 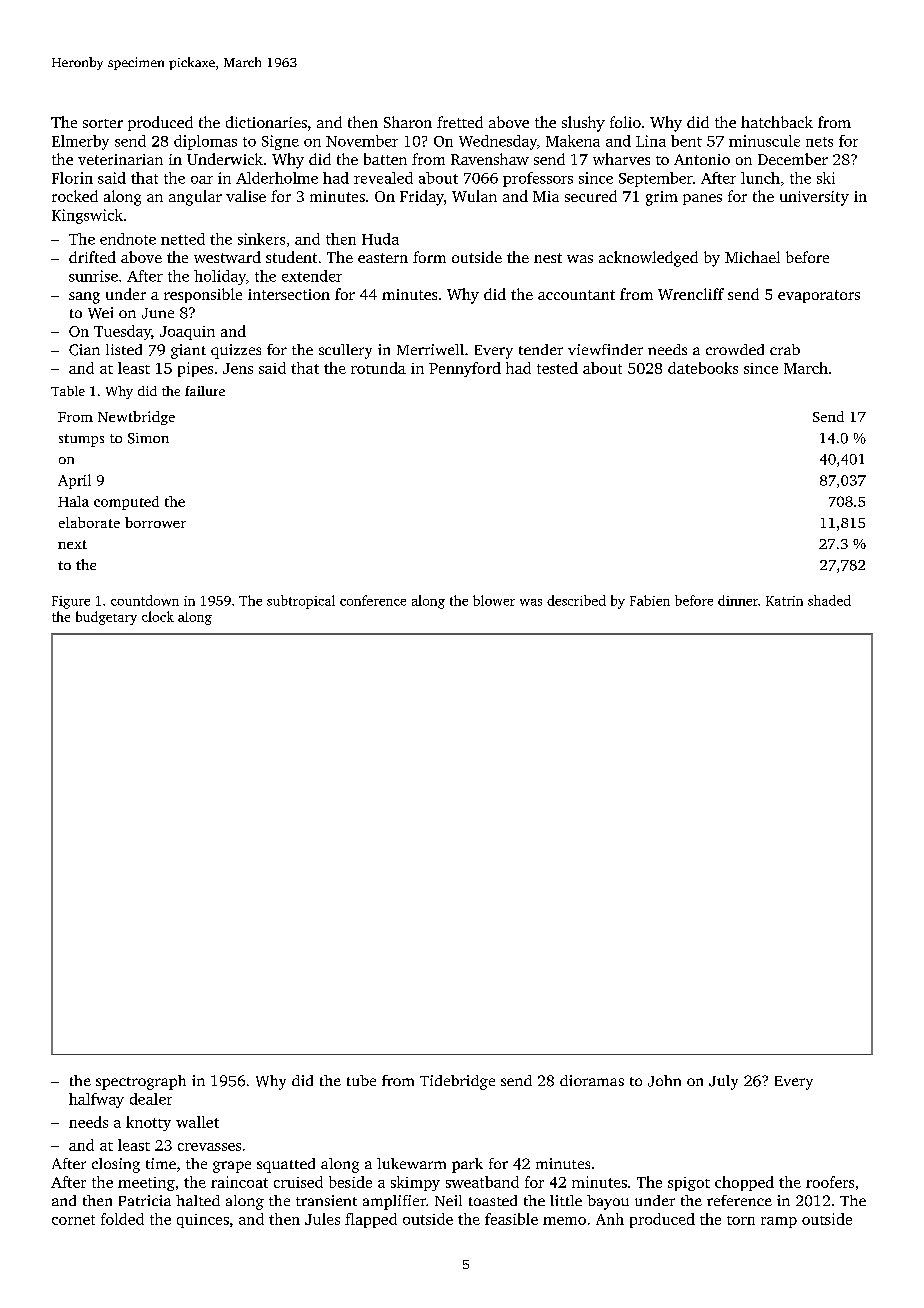 What do you see at coordinates (203, 1221) in the screenshot?
I see `quinces` at bounding box center [203, 1221].
